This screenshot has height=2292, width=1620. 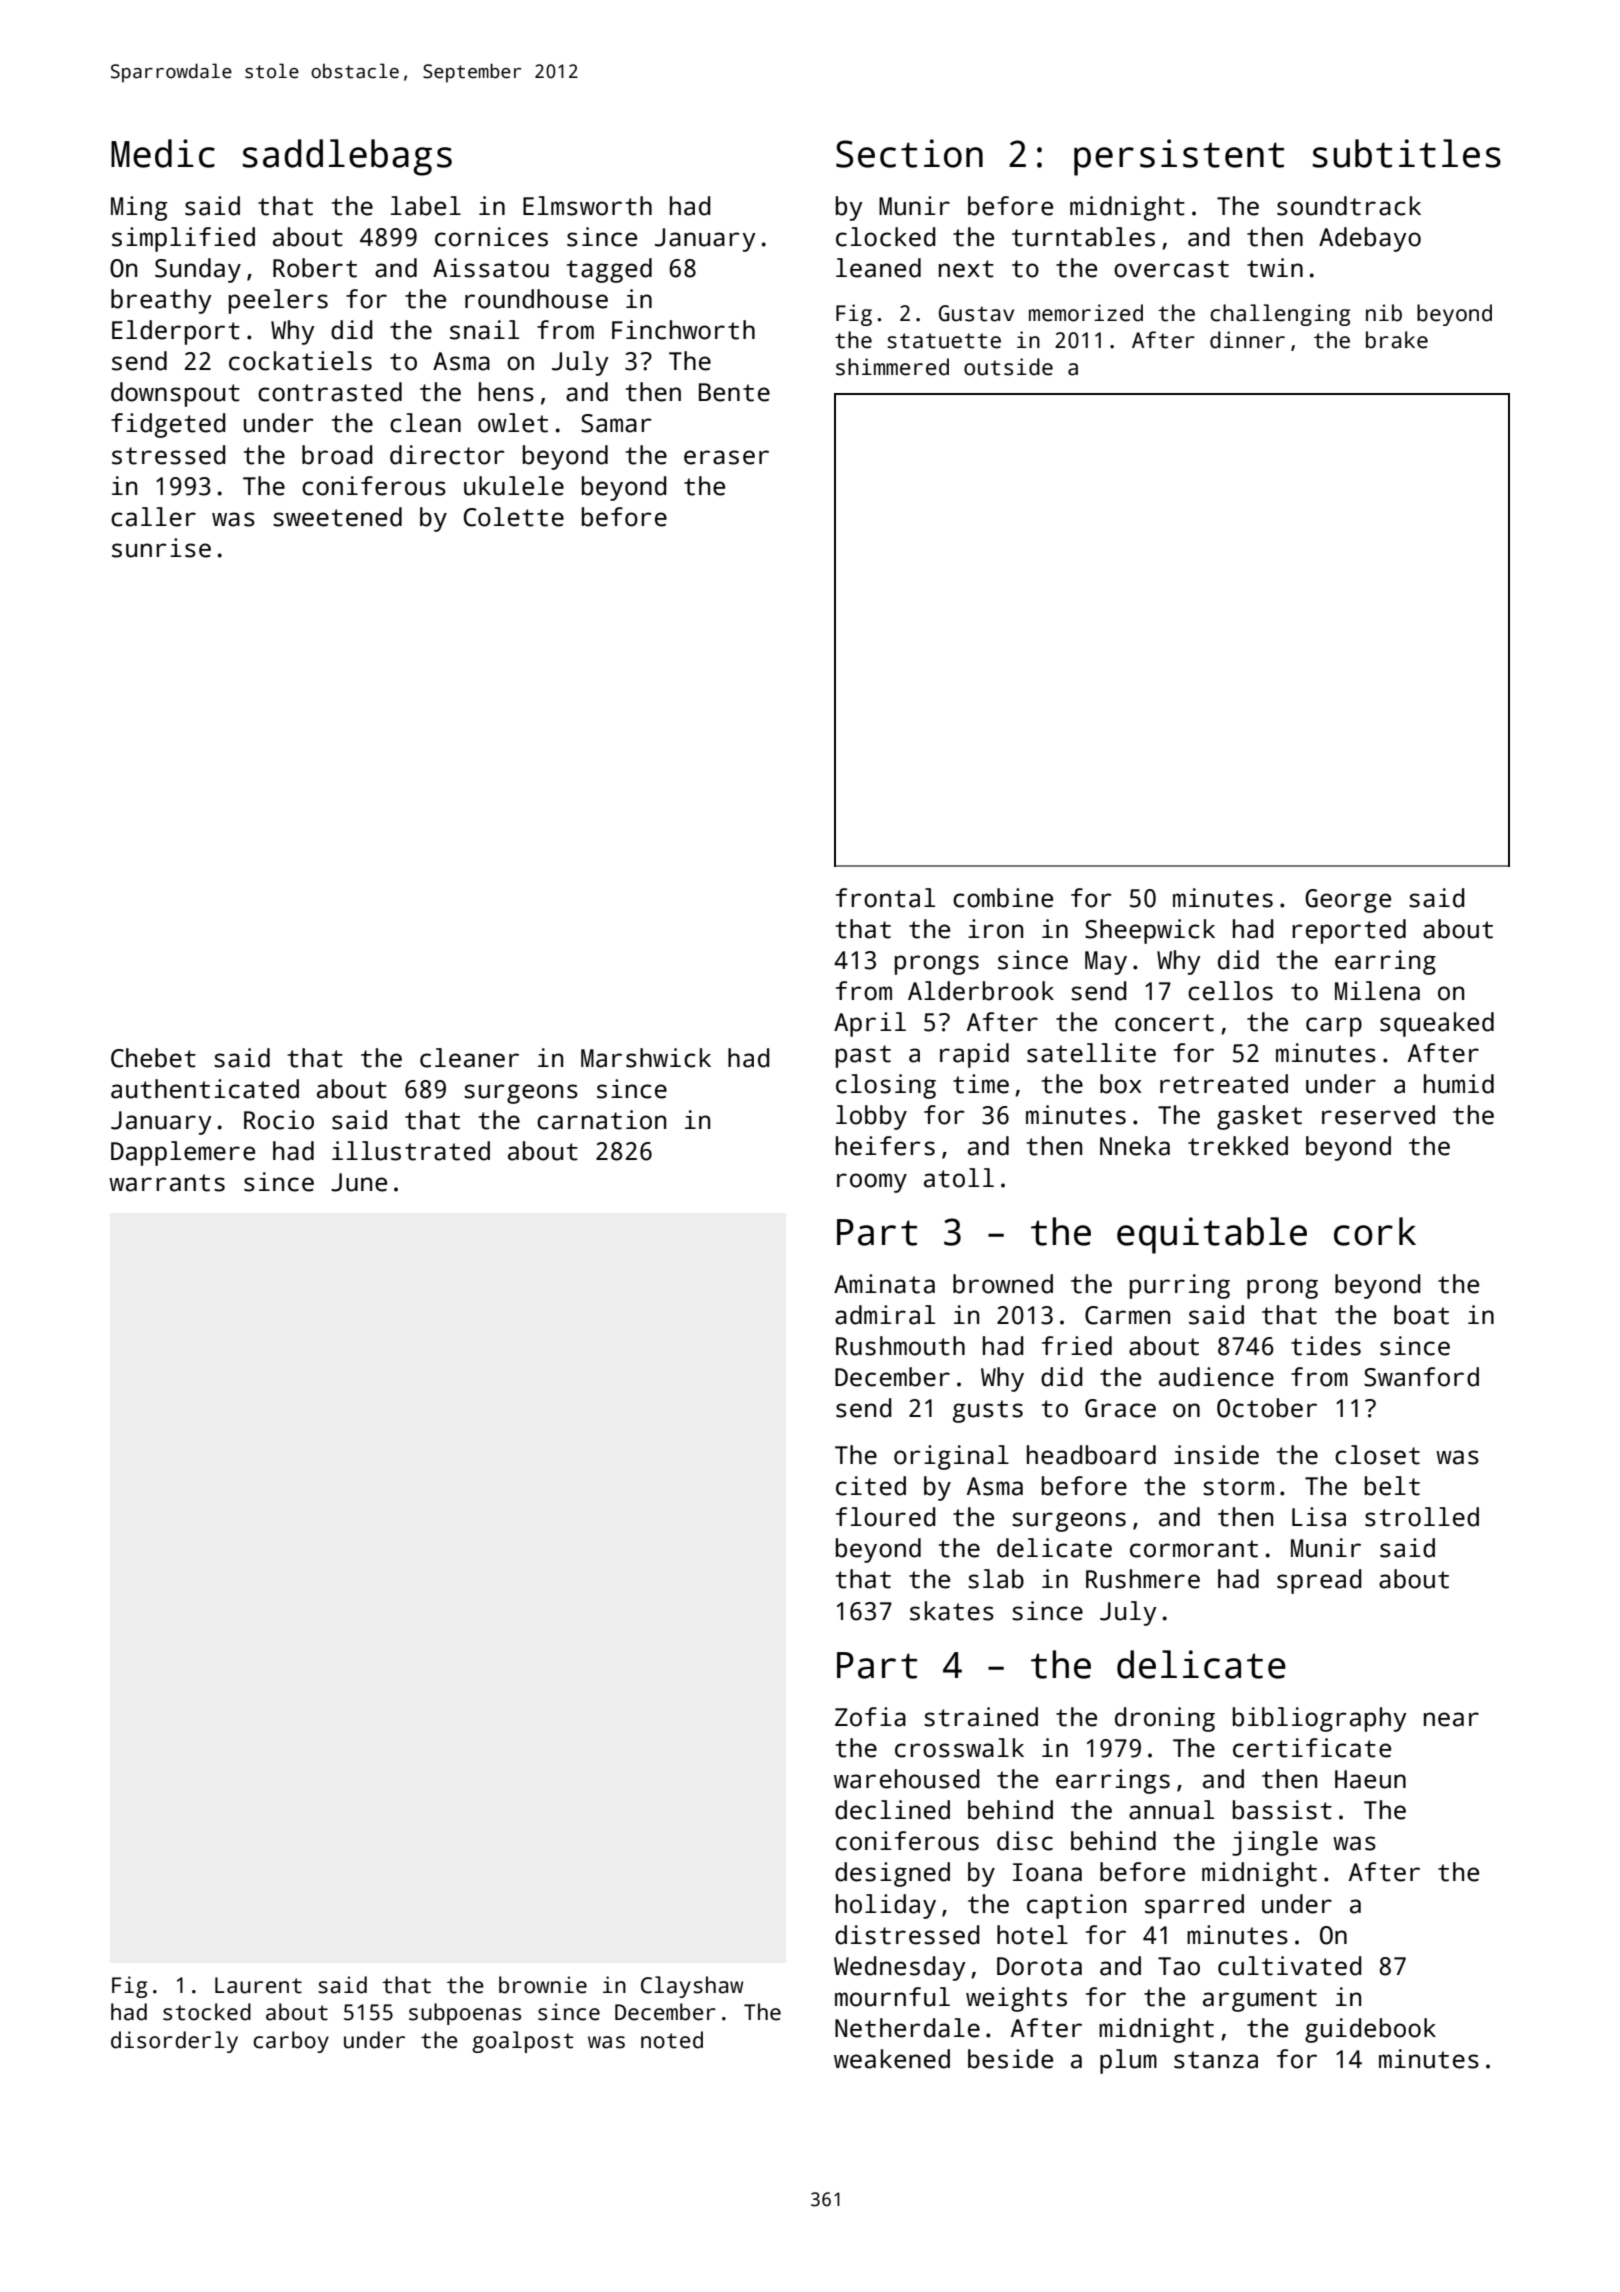 What do you see at coordinates (870, 1717) in the screenshot?
I see `Zofia` at bounding box center [870, 1717].
